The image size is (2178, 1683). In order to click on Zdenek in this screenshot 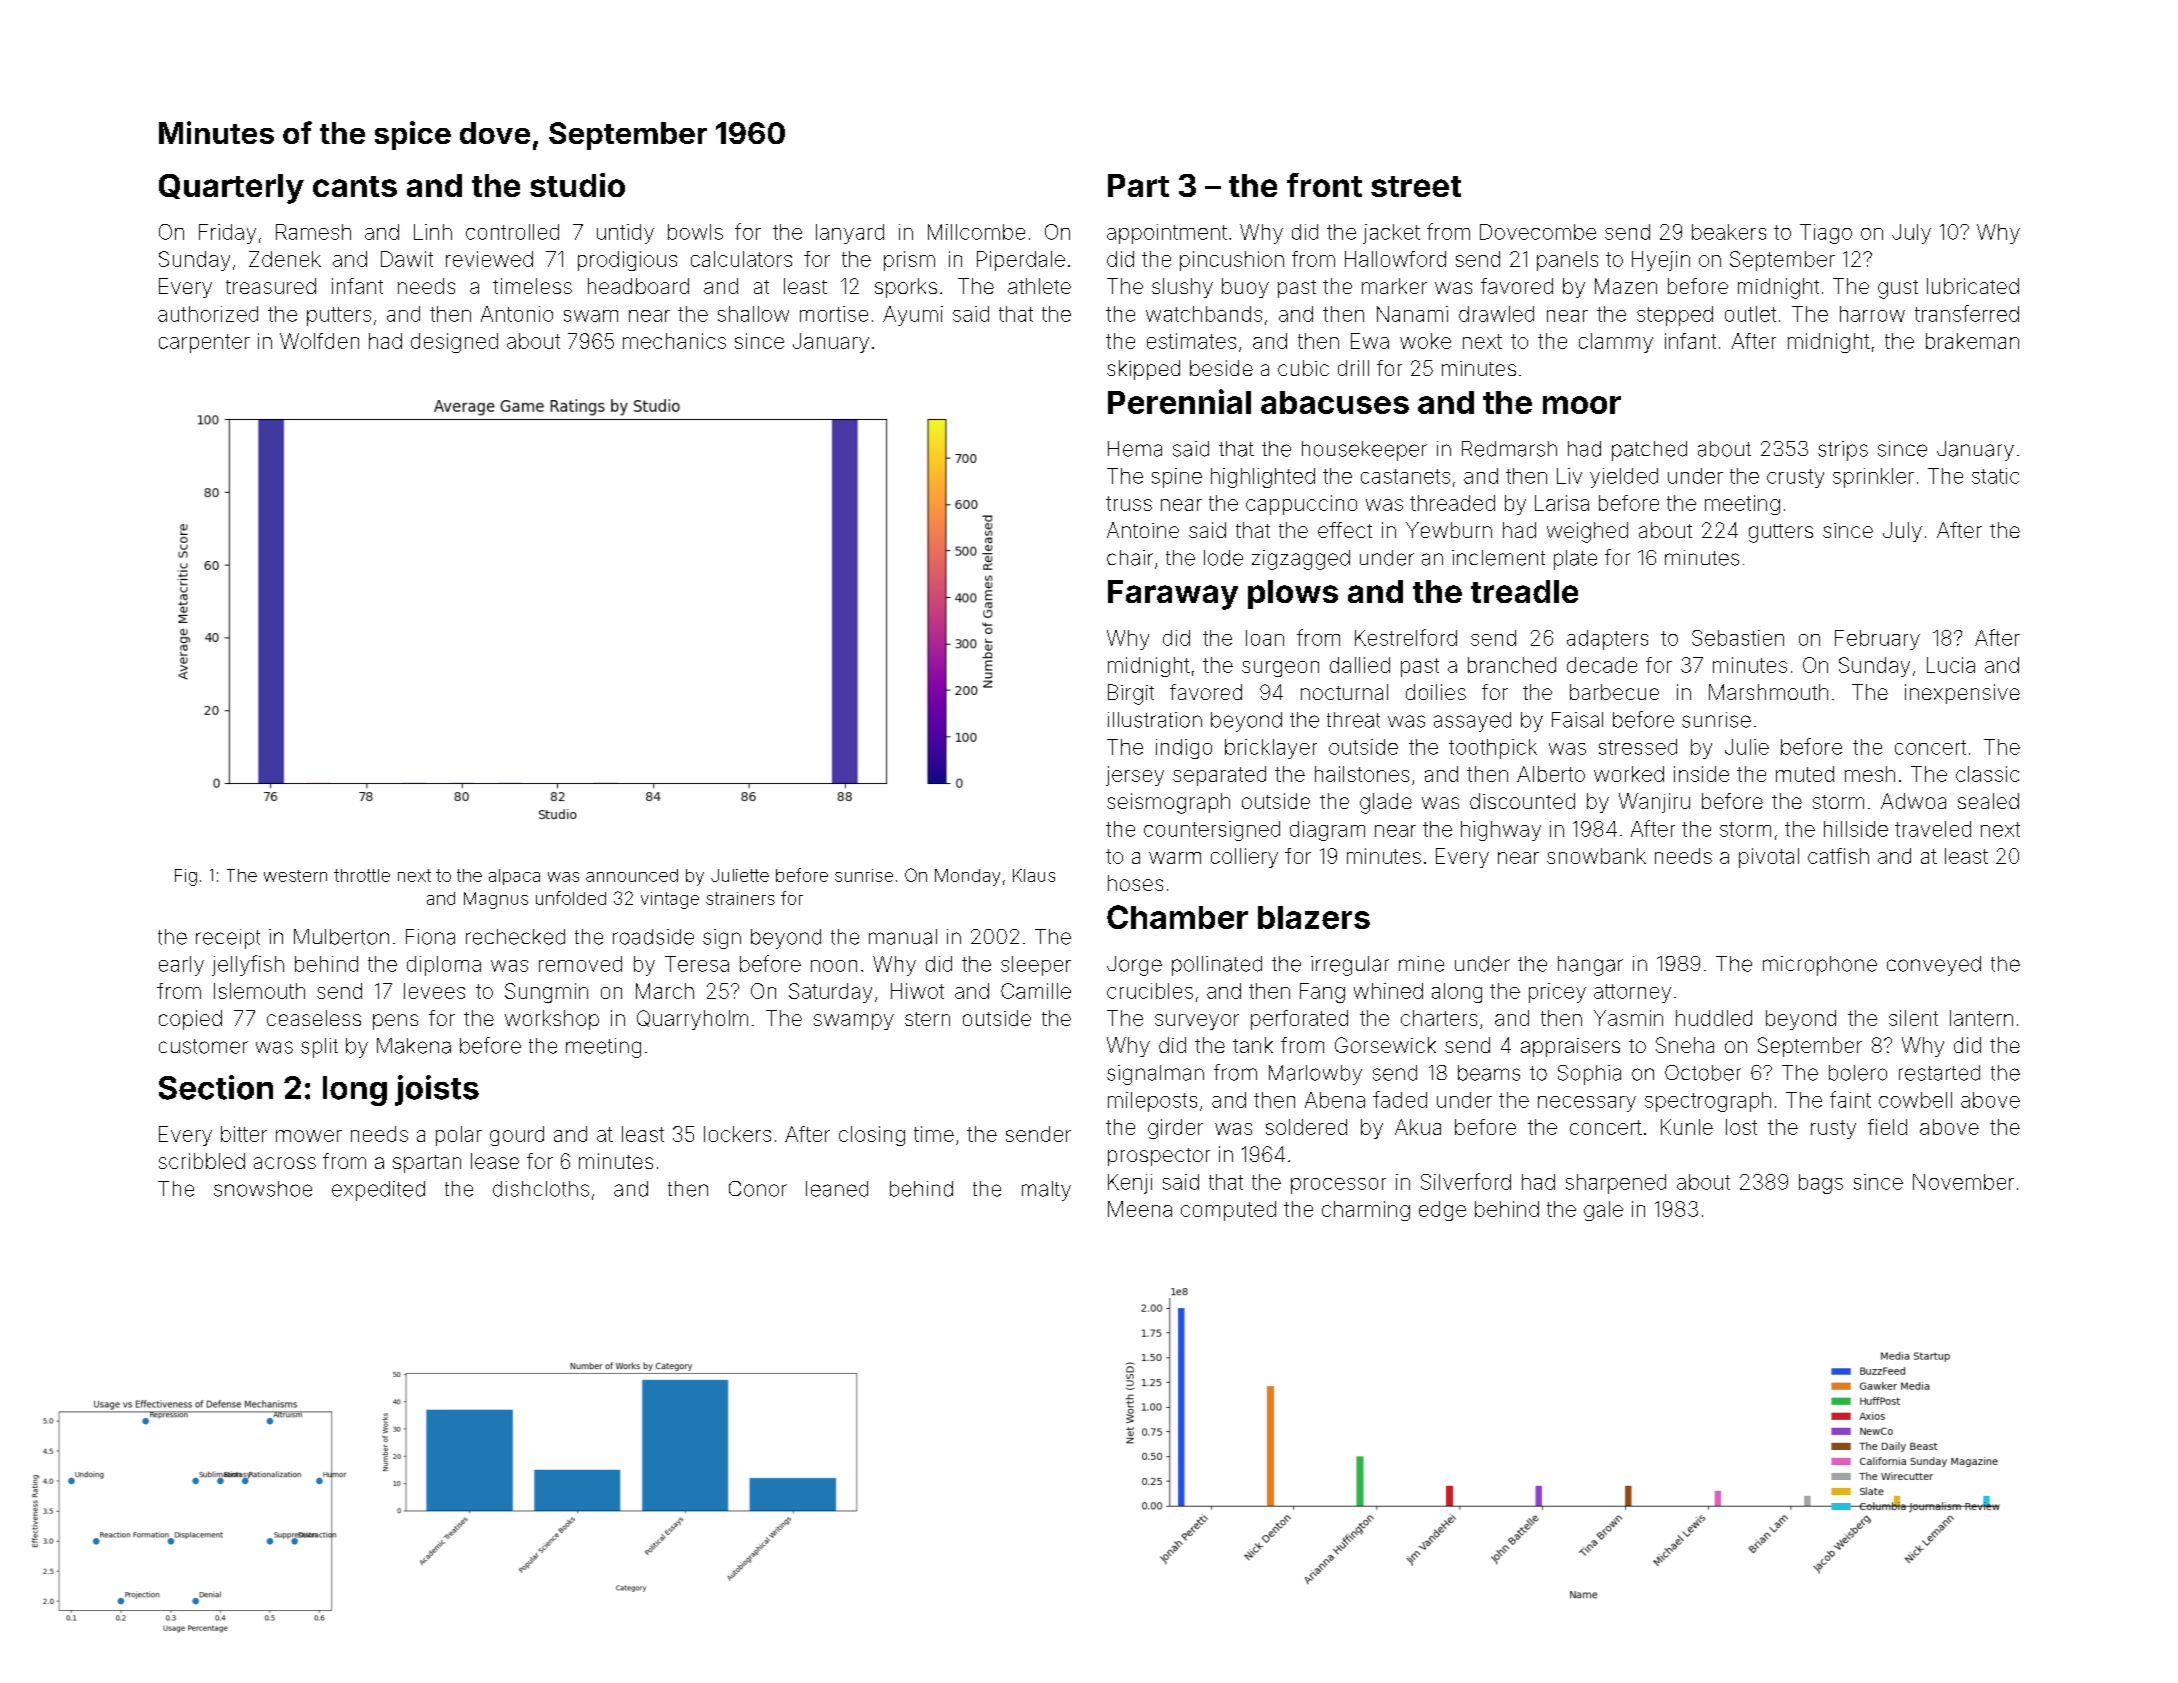, I will do `click(285, 259)`.
